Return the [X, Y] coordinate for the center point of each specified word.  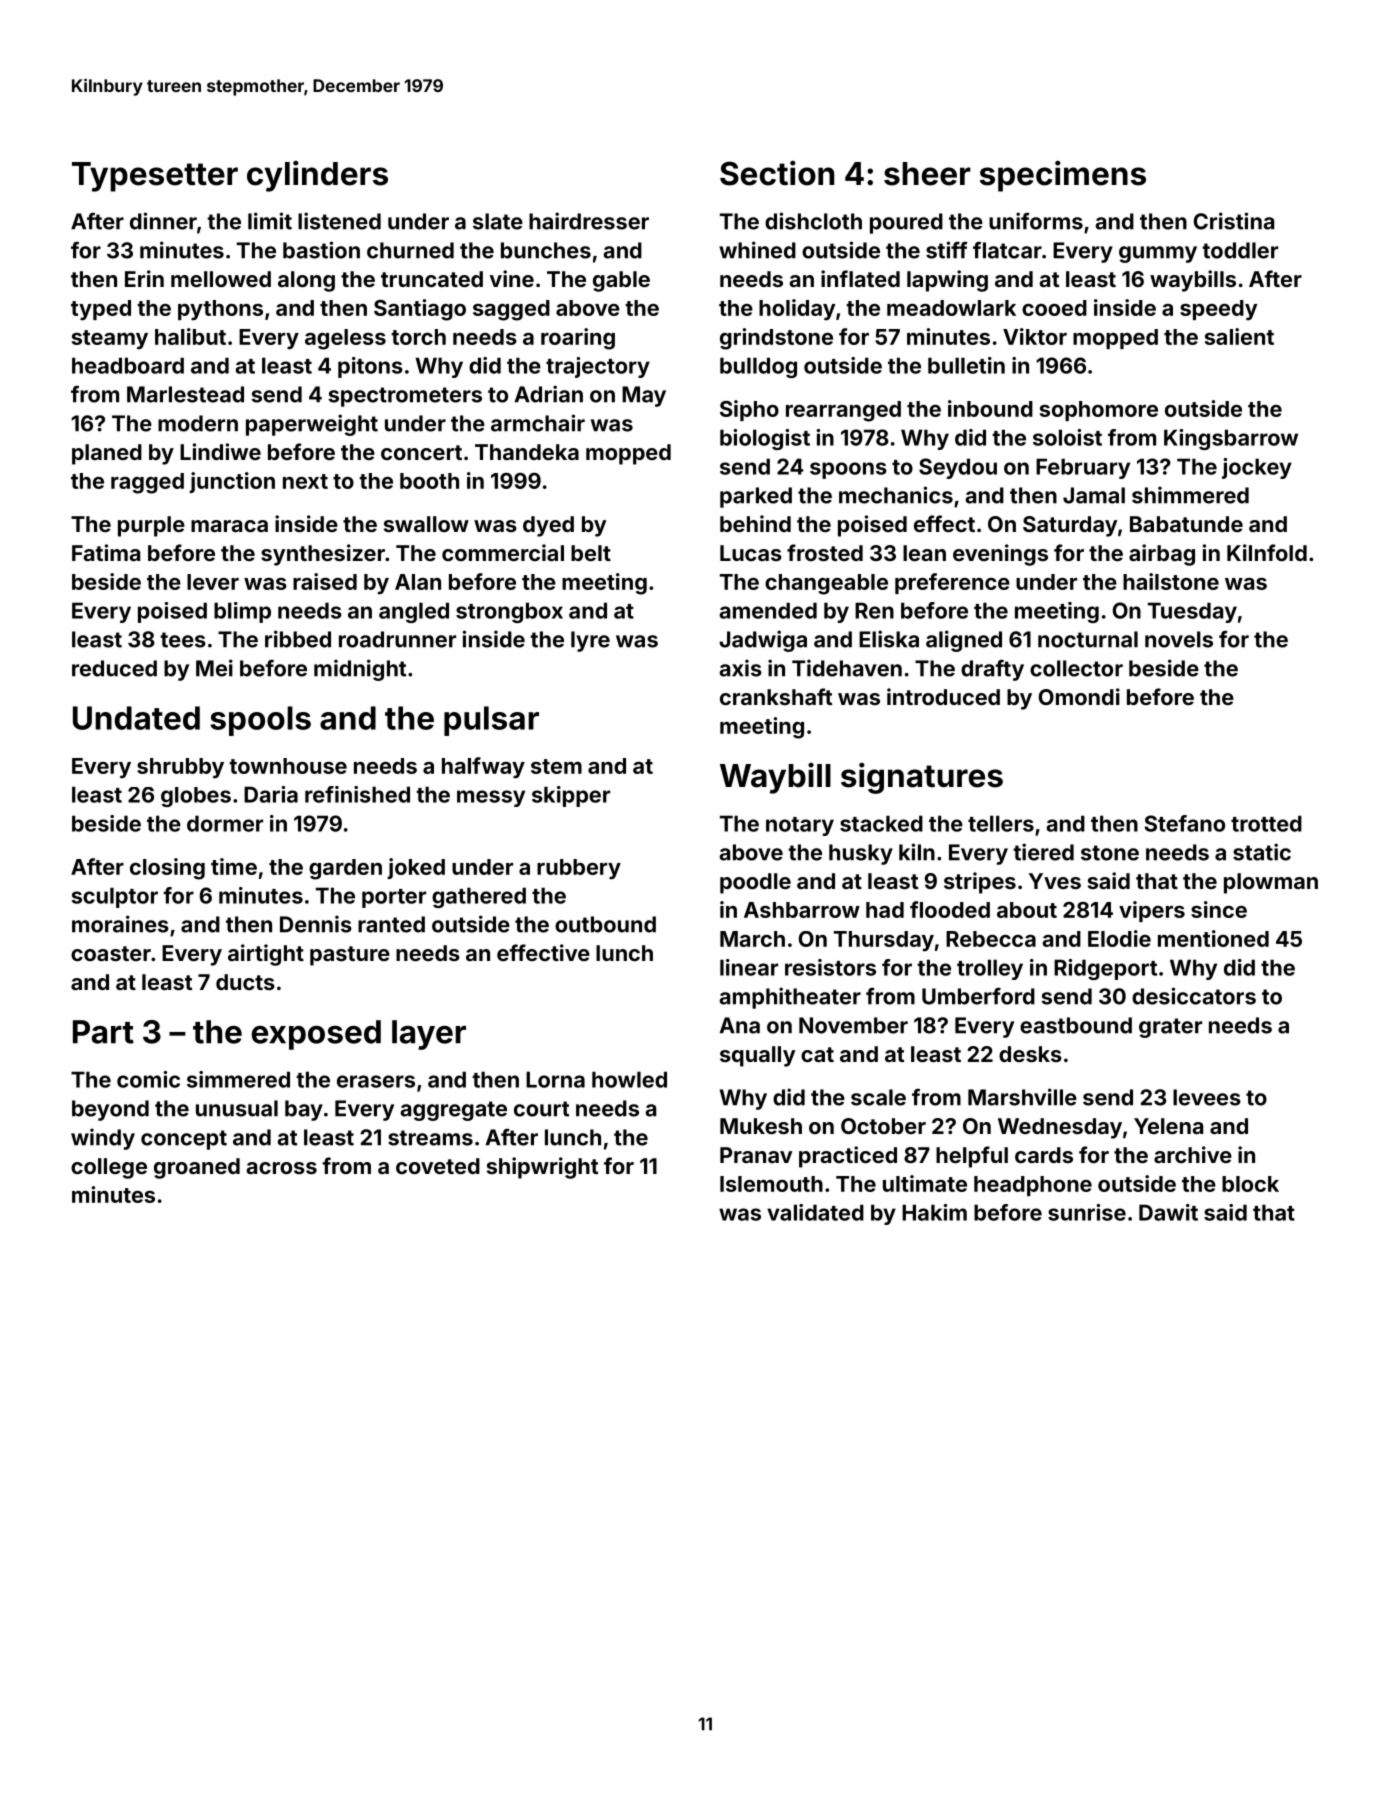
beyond [110, 1110]
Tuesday [1192, 612]
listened [339, 221]
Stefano [1184, 823]
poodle [755, 883]
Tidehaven [847, 668]
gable [621, 281]
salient [1239, 336]
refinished [357, 794]
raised [325, 581]
